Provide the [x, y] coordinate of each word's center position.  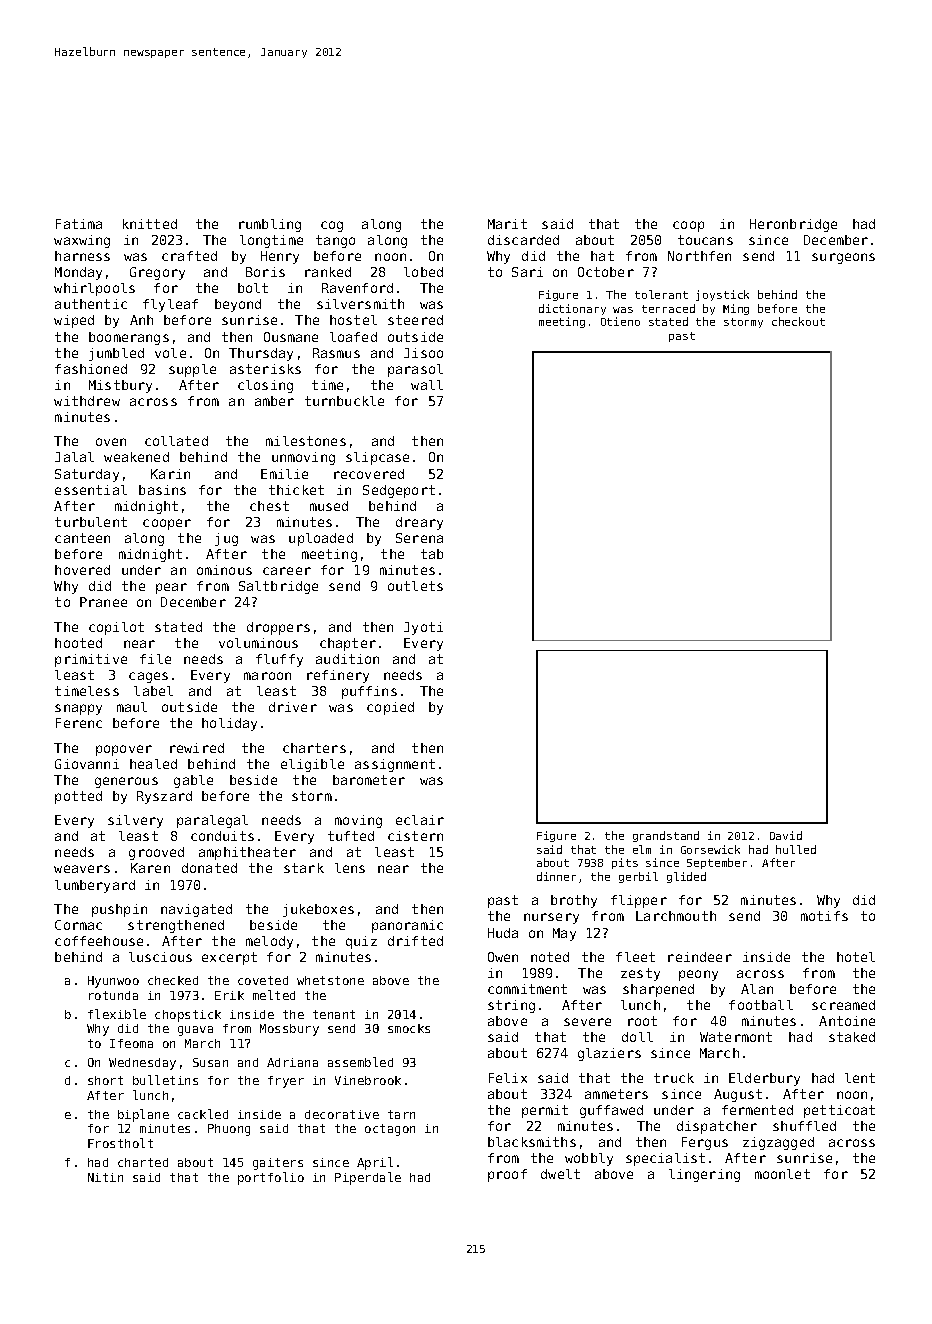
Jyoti [423, 628]
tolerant [661, 294]
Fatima [79, 224]
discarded [523, 240]
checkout [798, 321]
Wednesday [142, 1064]
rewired [197, 748]
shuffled [804, 1126]
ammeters [616, 1094]
